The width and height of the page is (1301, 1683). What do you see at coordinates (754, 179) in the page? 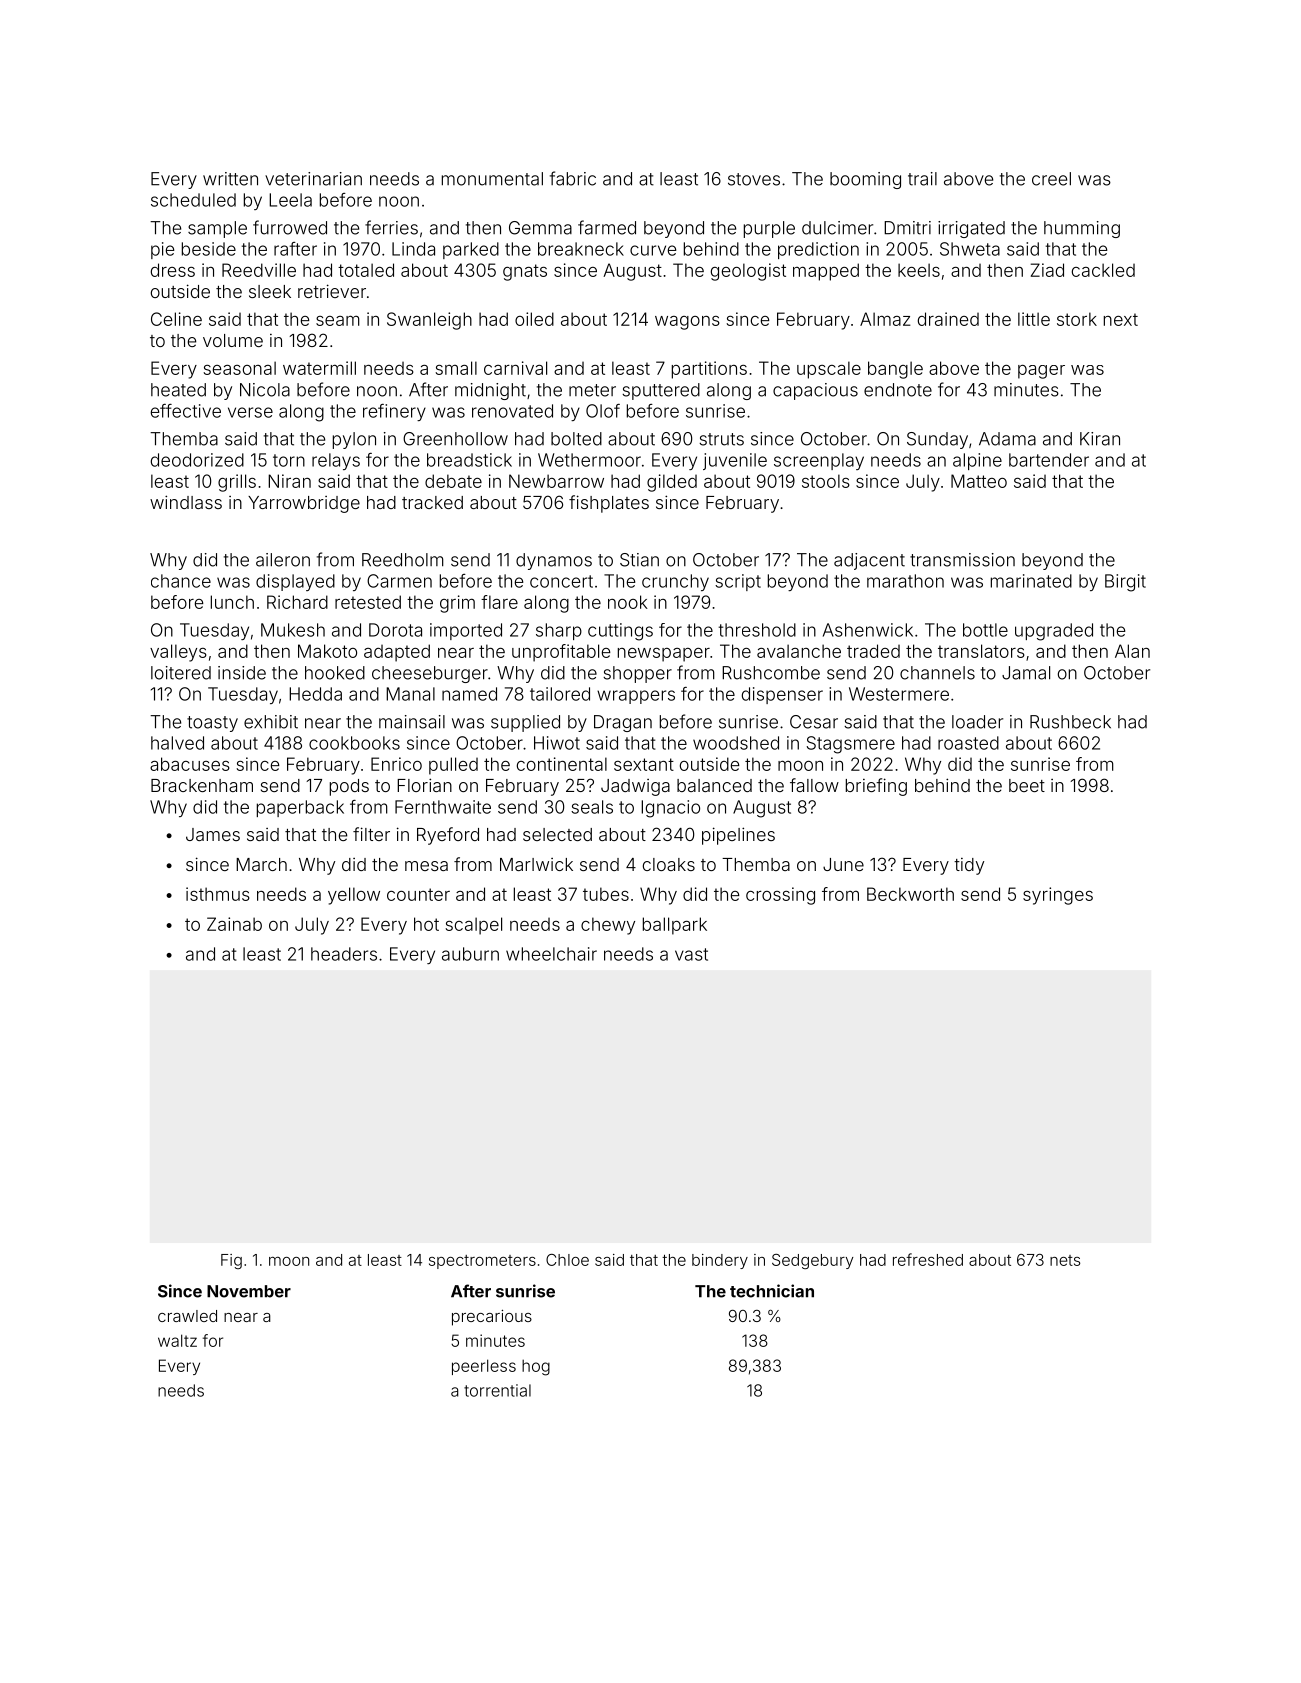
I see `stoves` at bounding box center [754, 179].
